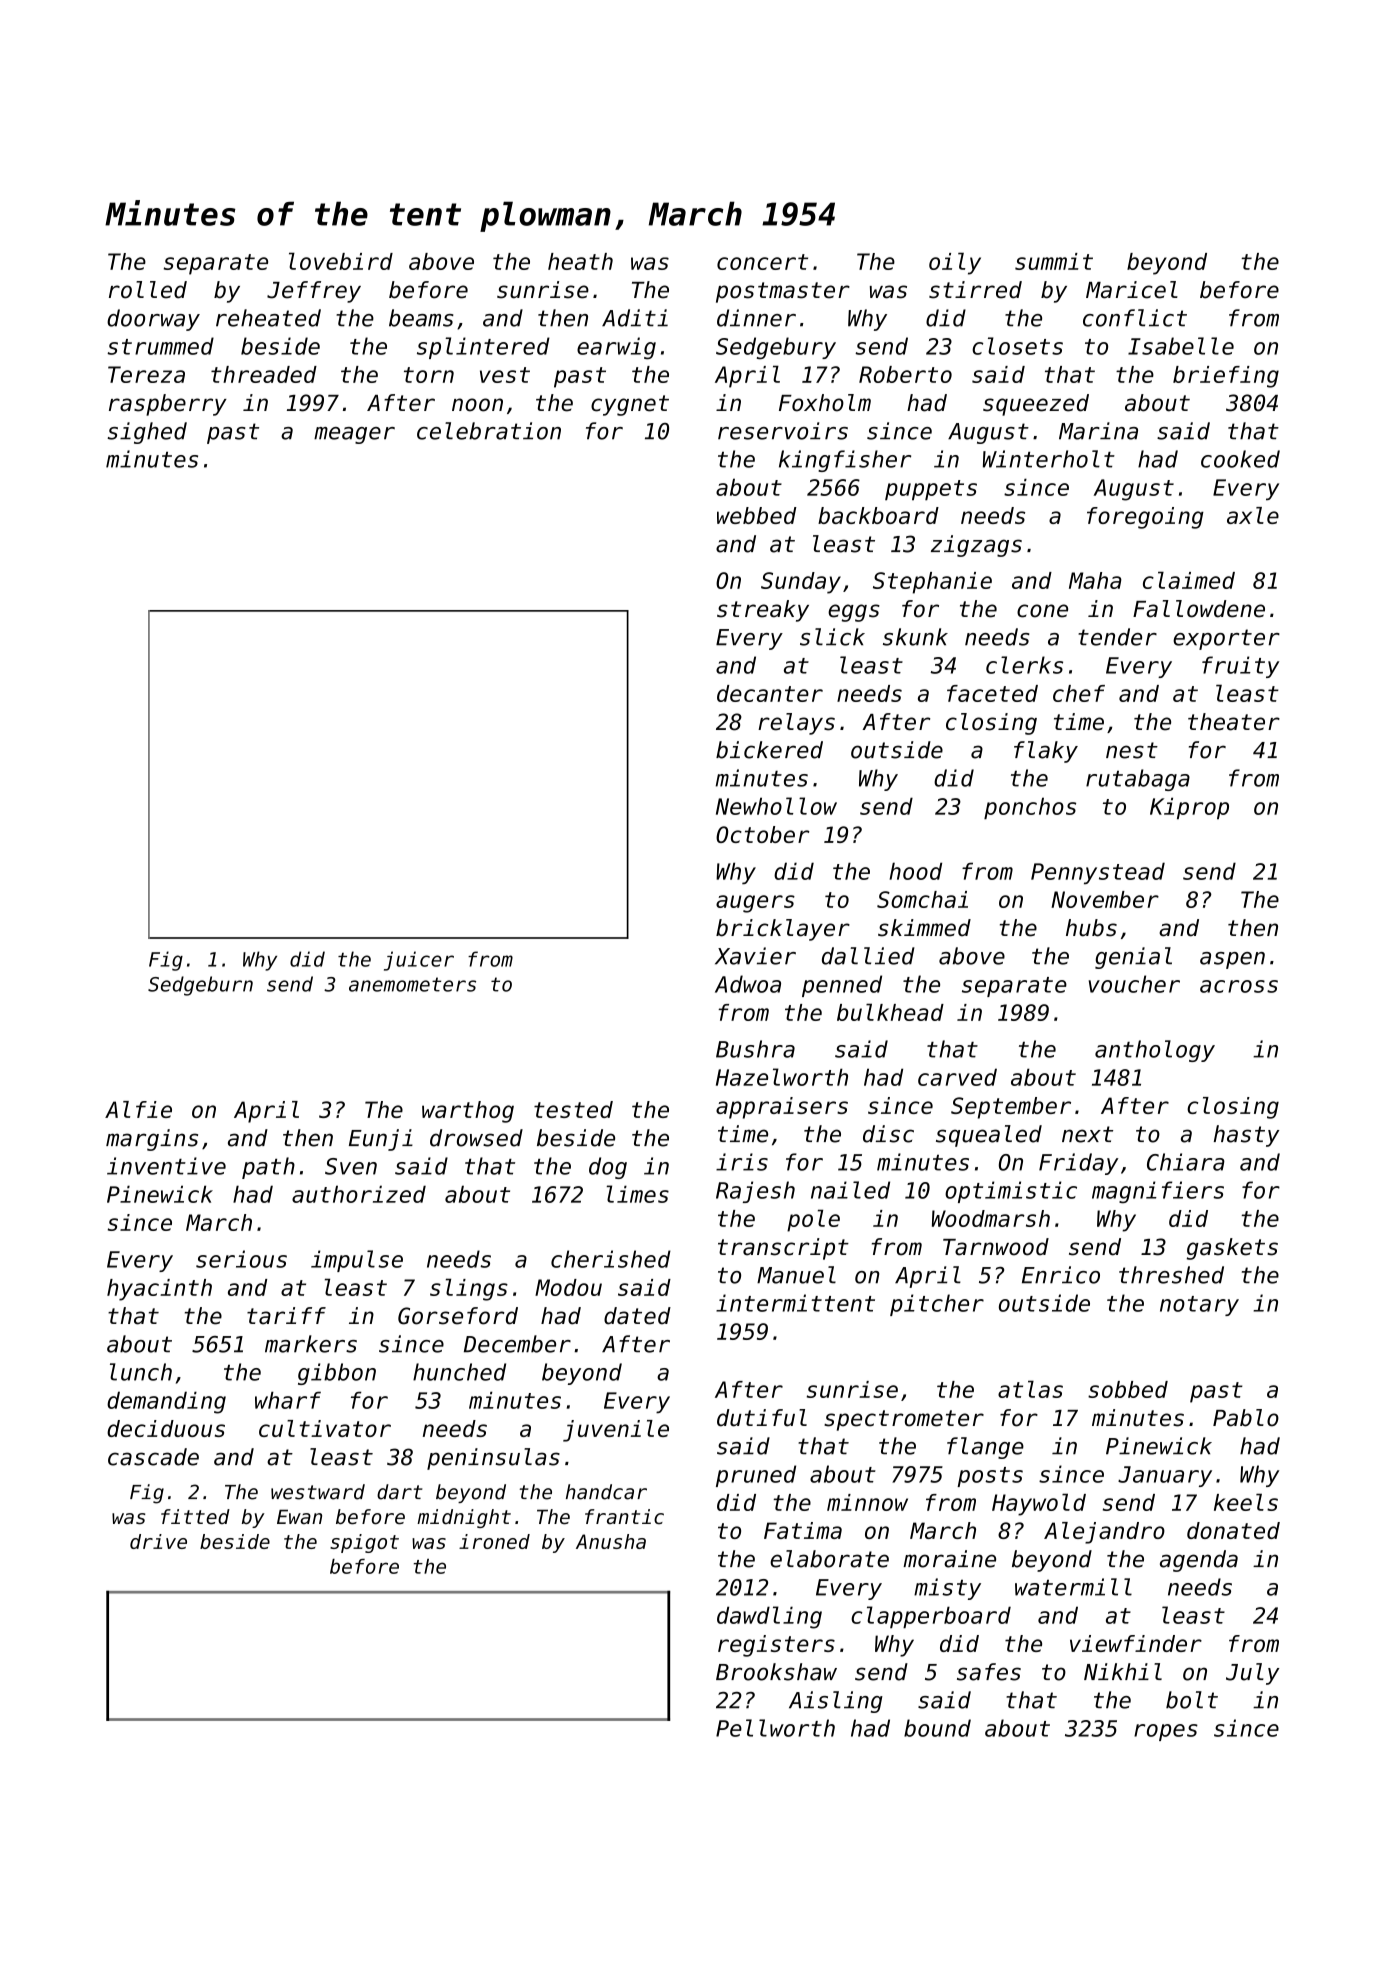 This image has width=1386, height=1969. What do you see at coordinates (138, 1109) in the image?
I see `Alfie` at bounding box center [138, 1109].
